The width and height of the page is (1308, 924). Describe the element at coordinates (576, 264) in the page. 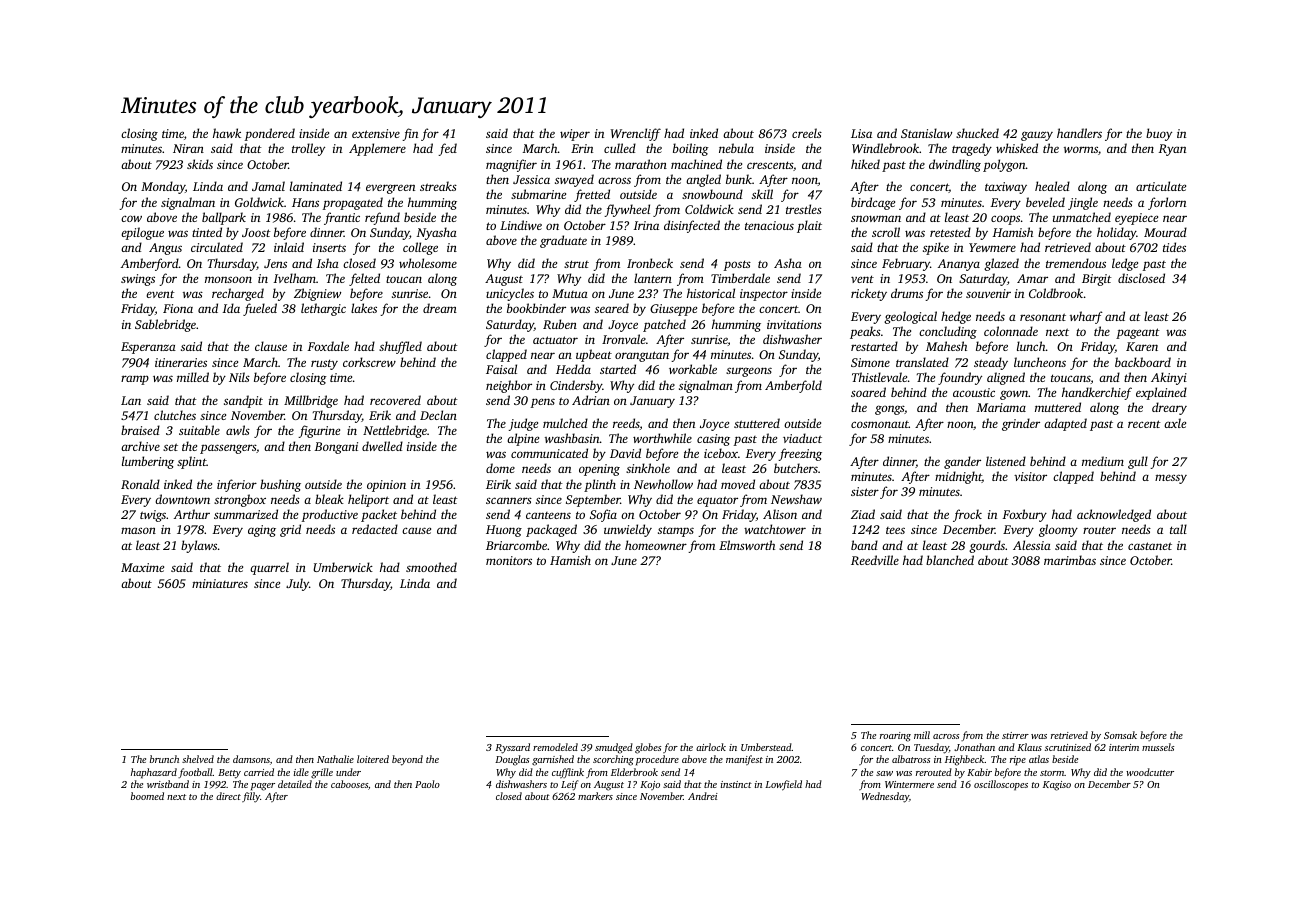

I see `strut` at that location.
